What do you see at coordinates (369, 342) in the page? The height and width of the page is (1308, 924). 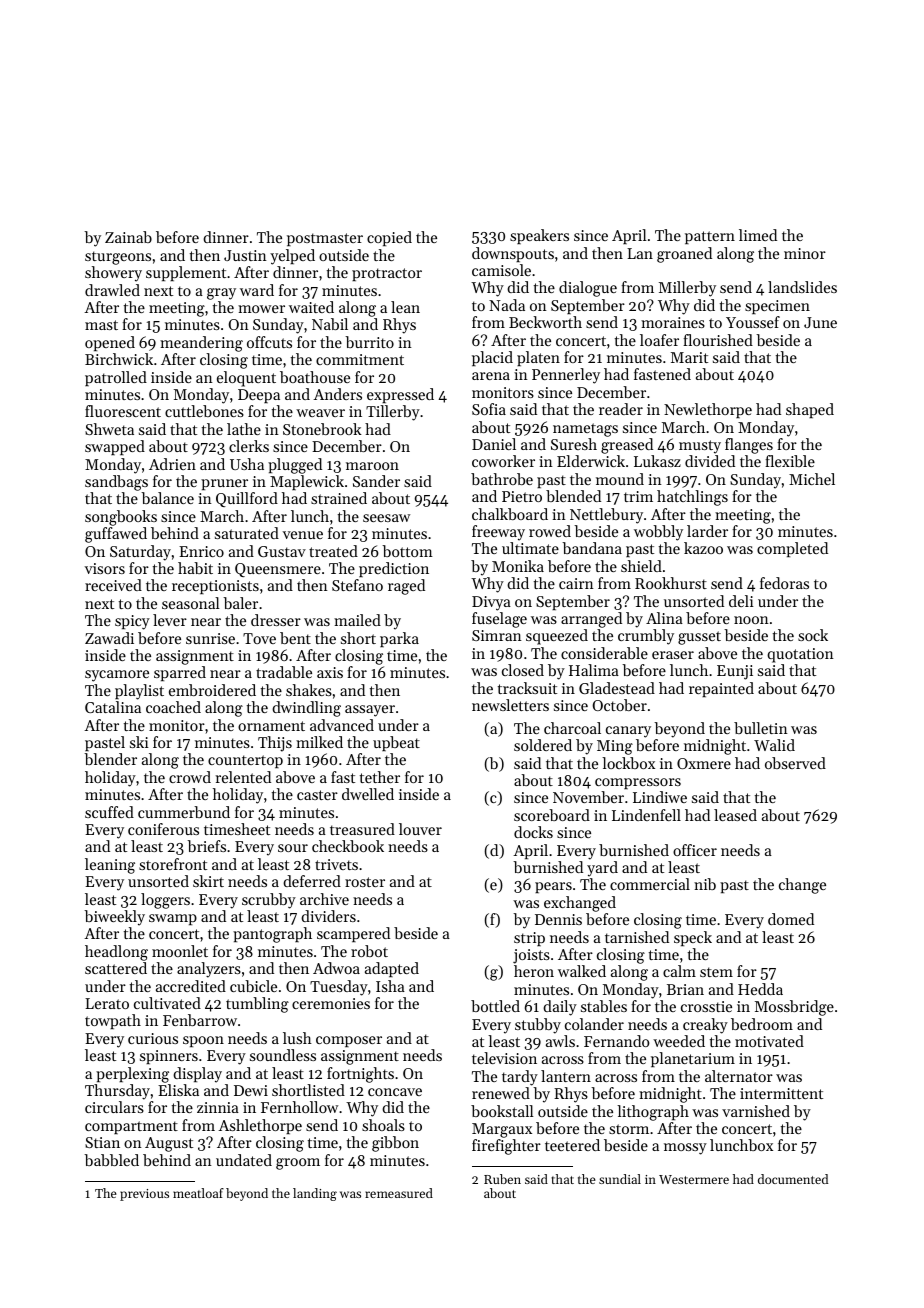 I see `burrito` at bounding box center [369, 342].
